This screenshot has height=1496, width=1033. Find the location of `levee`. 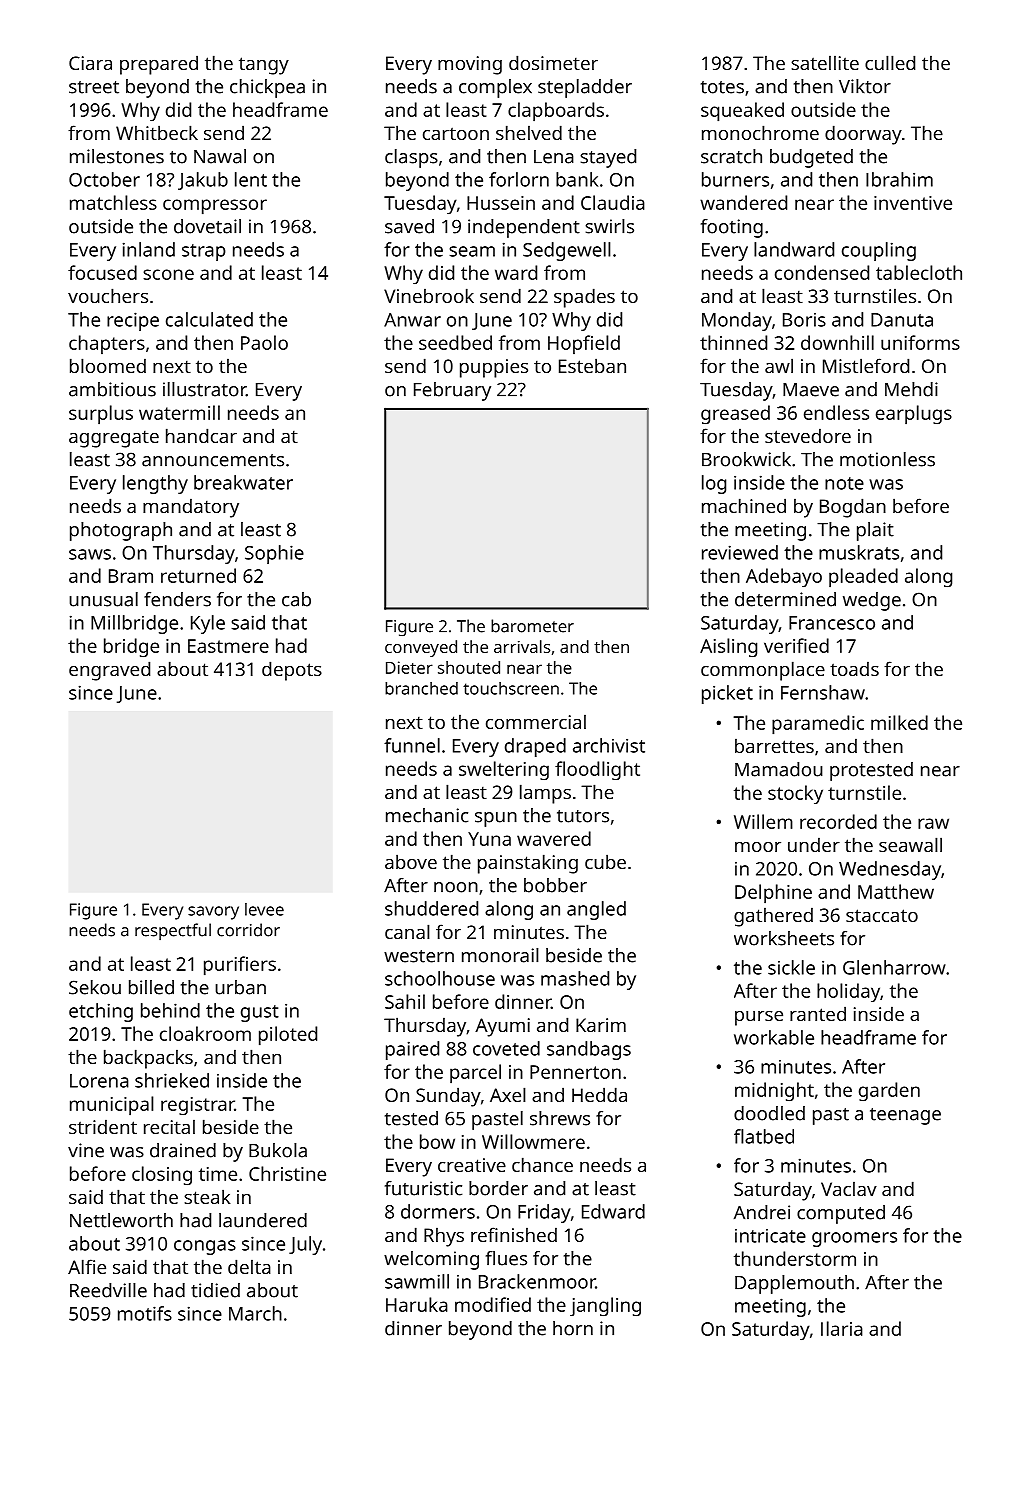

levee is located at coordinates (264, 909).
